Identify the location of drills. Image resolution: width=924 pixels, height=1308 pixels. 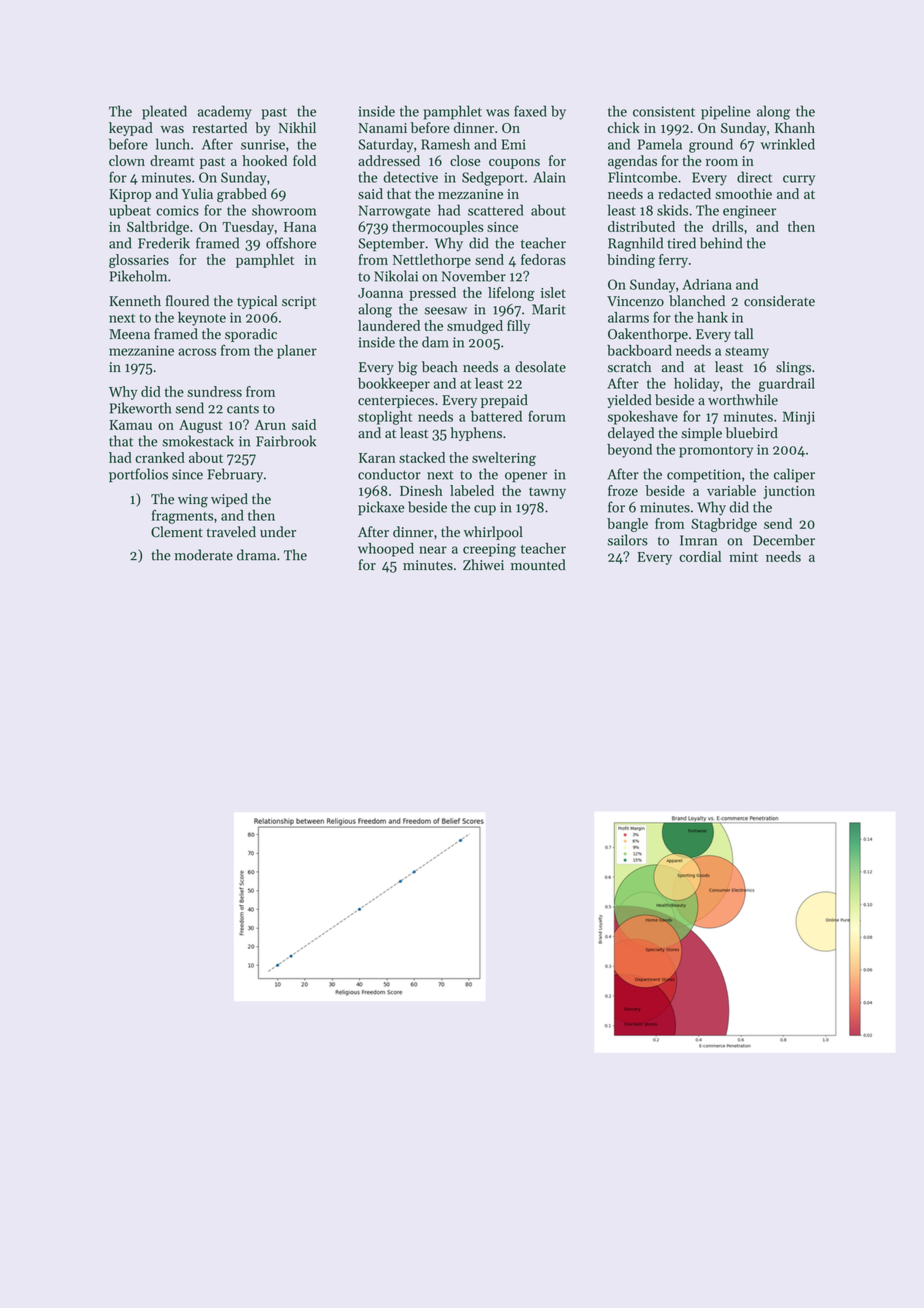
(727, 226).
